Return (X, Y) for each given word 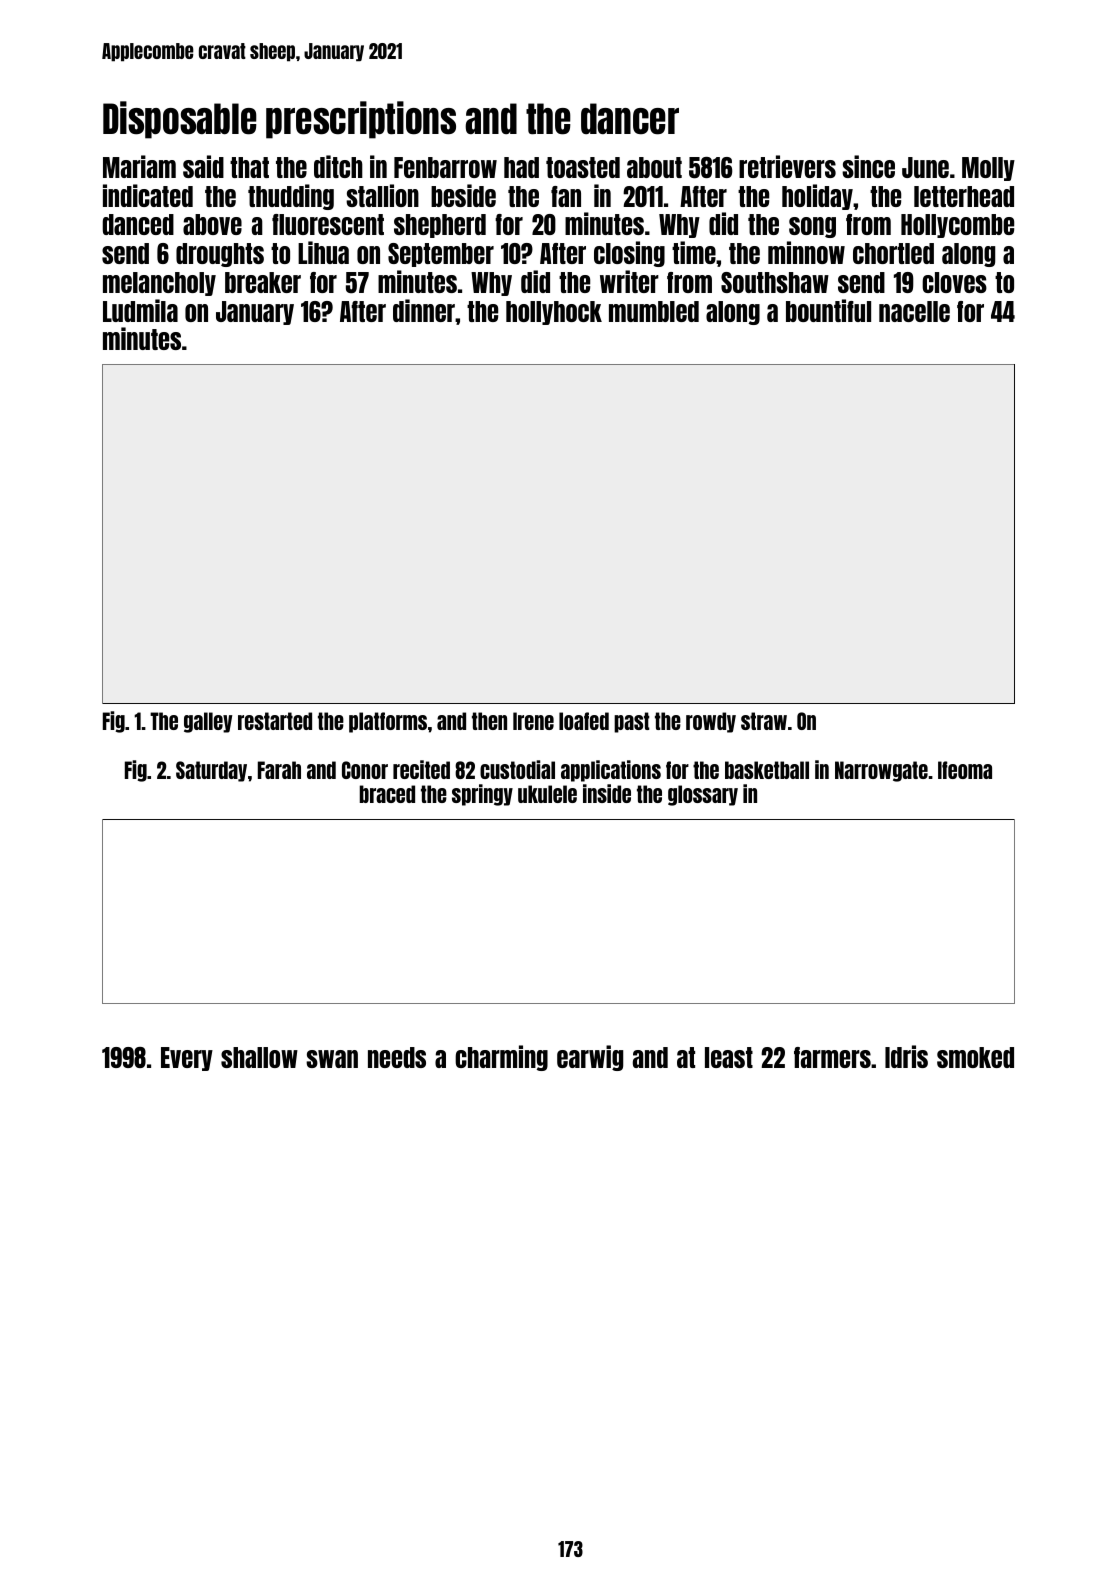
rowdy (711, 722)
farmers (832, 1057)
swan (332, 1059)
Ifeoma (965, 770)
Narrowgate (881, 771)
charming (501, 1058)
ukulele (547, 794)
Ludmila (140, 310)
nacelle (914, 311)
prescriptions (361, 120)
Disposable (180, 120)
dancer (630, 119)
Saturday (211, 771)
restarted (275, 721)
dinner (424, 310)
